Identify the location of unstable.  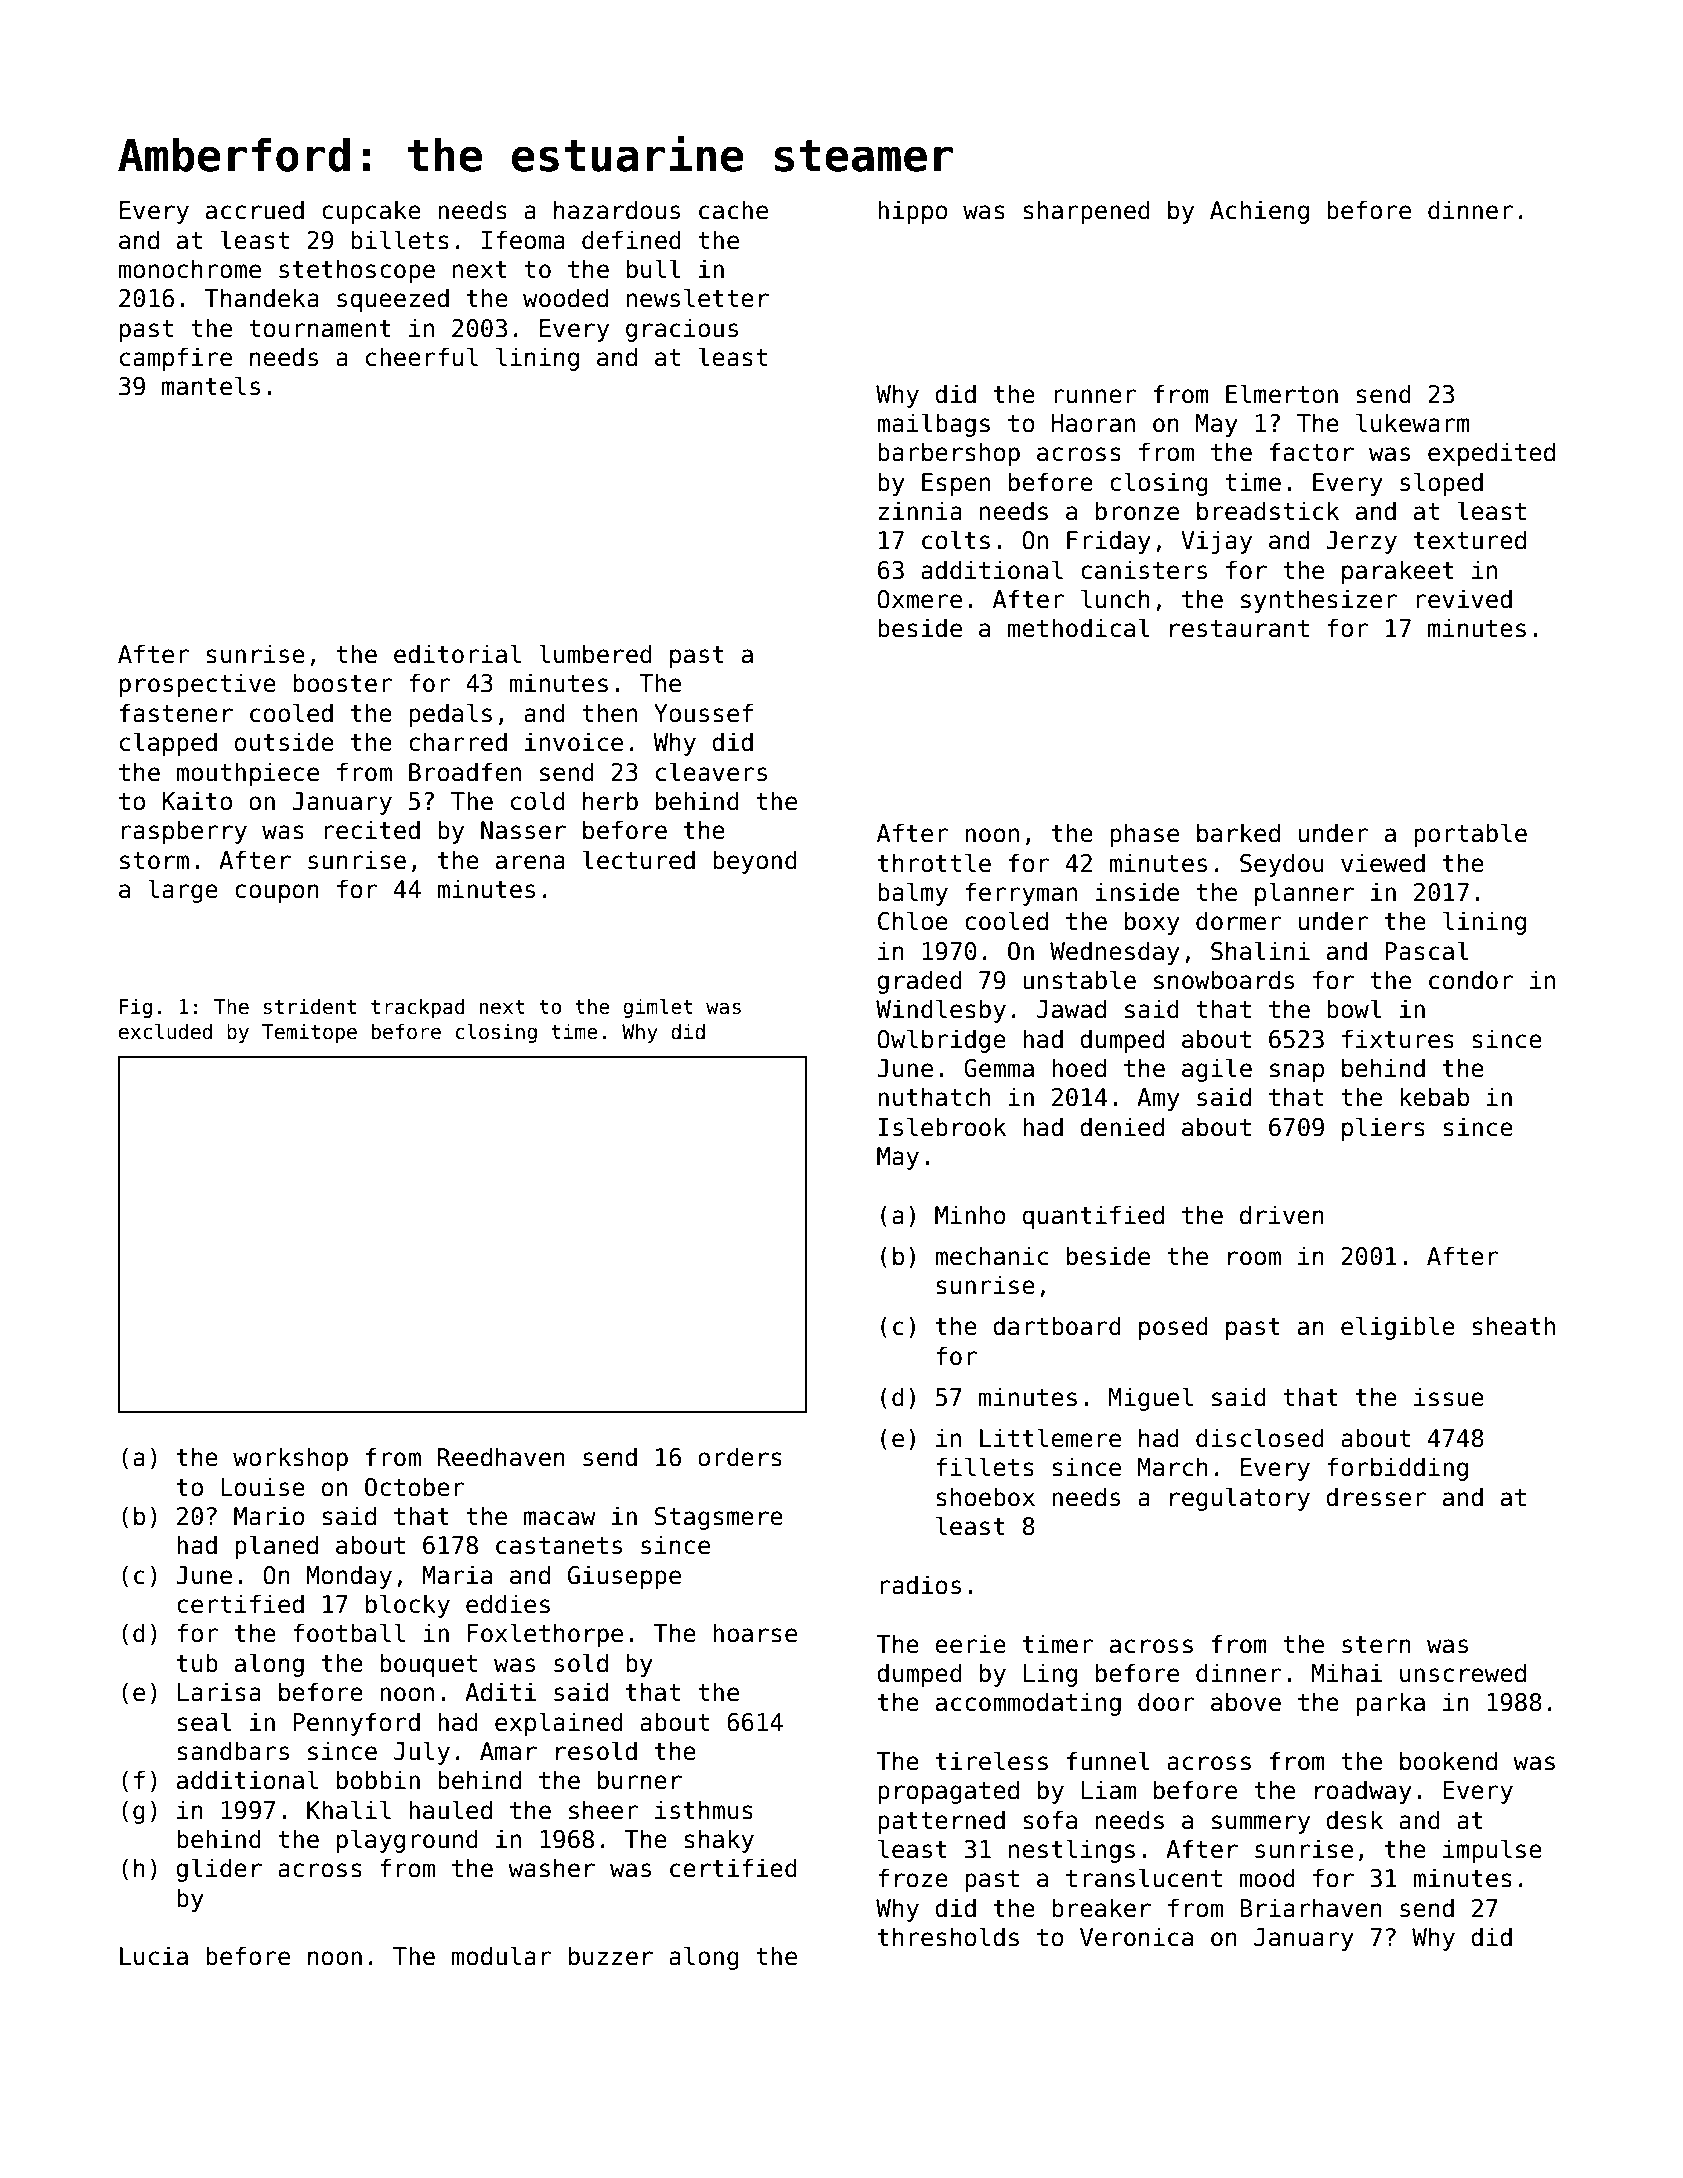
(1079, 980).
